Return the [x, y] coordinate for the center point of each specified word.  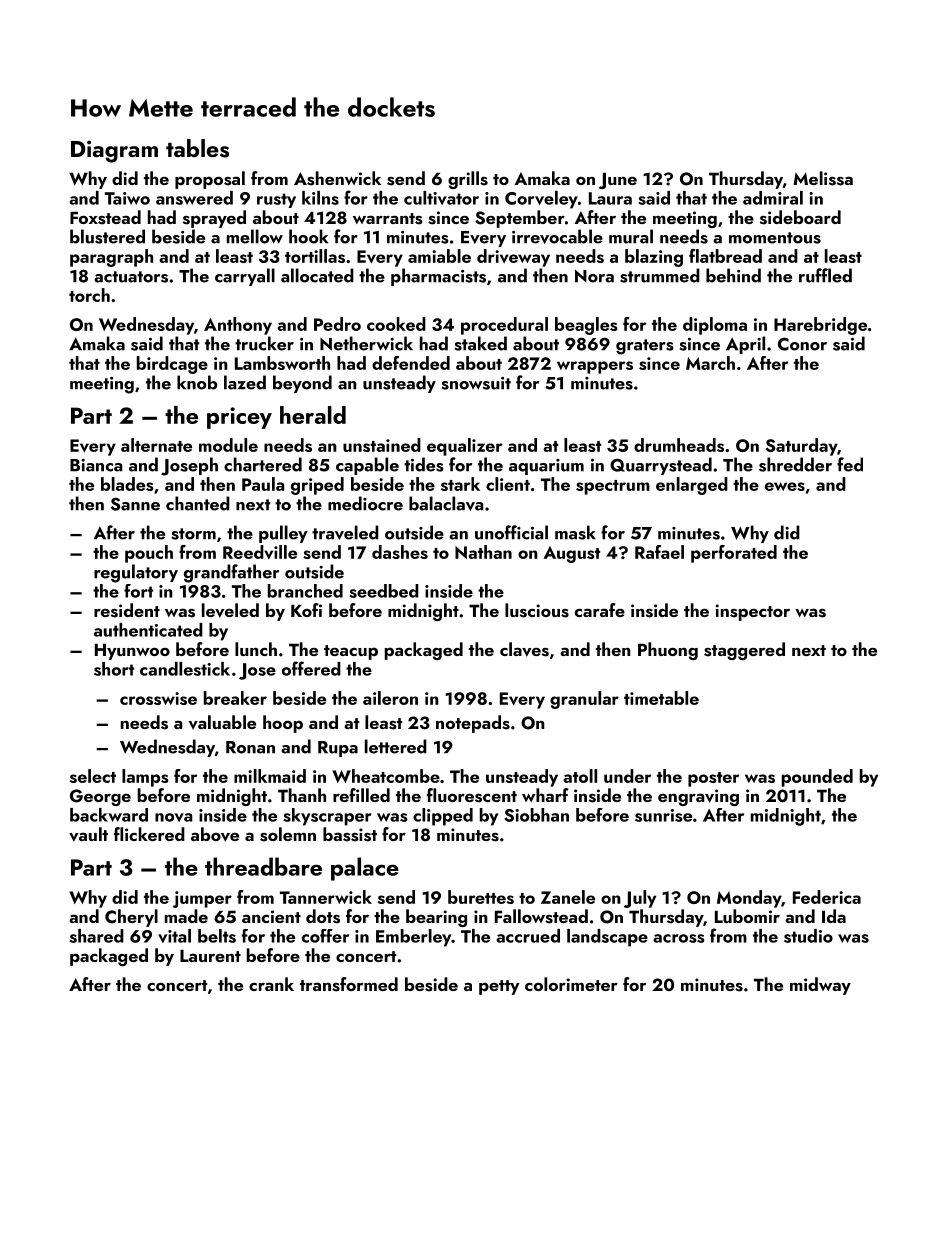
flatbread [725, 256]
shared [97, 936]
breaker [235, 698]
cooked [396, 324]
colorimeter [571, 984]
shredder [795, 464]
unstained [382, 445]
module [228, 445]
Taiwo [127, 198]
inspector [752, 612]
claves [524, 649]
